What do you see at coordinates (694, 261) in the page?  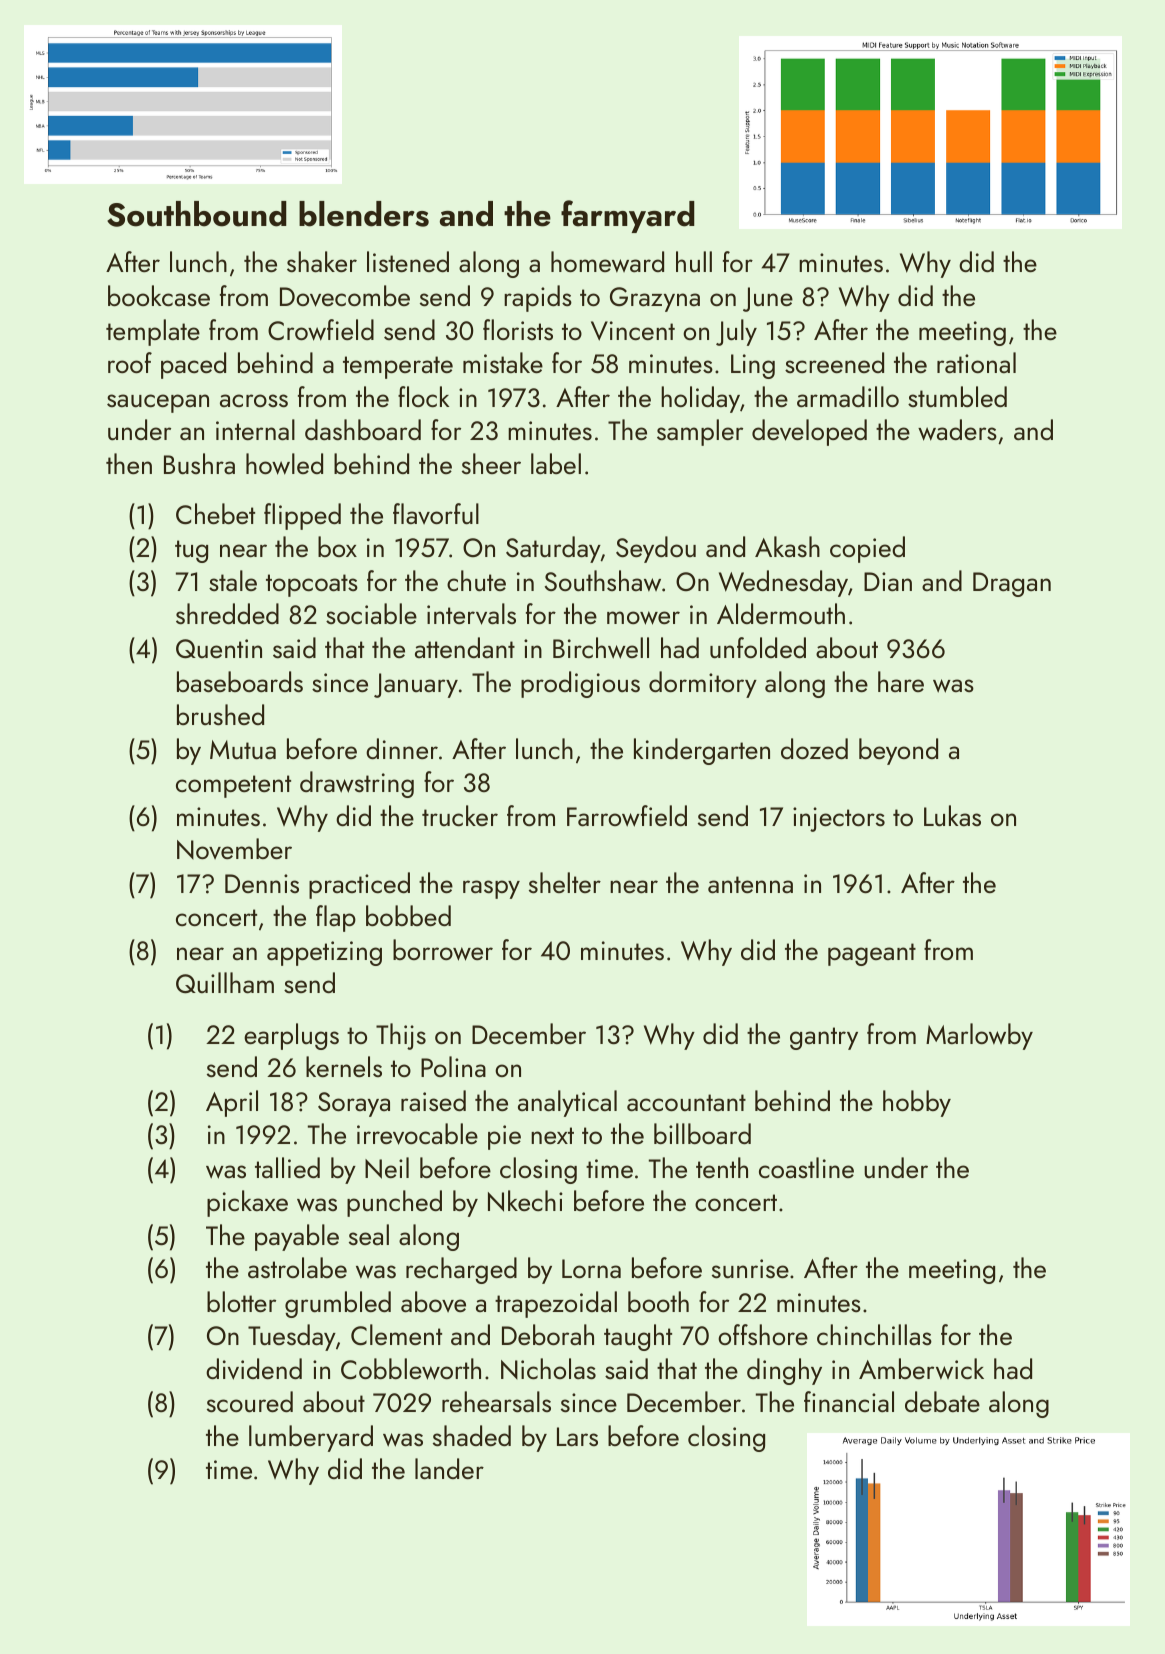 I see `hull` at bounding box center [694, 261].
